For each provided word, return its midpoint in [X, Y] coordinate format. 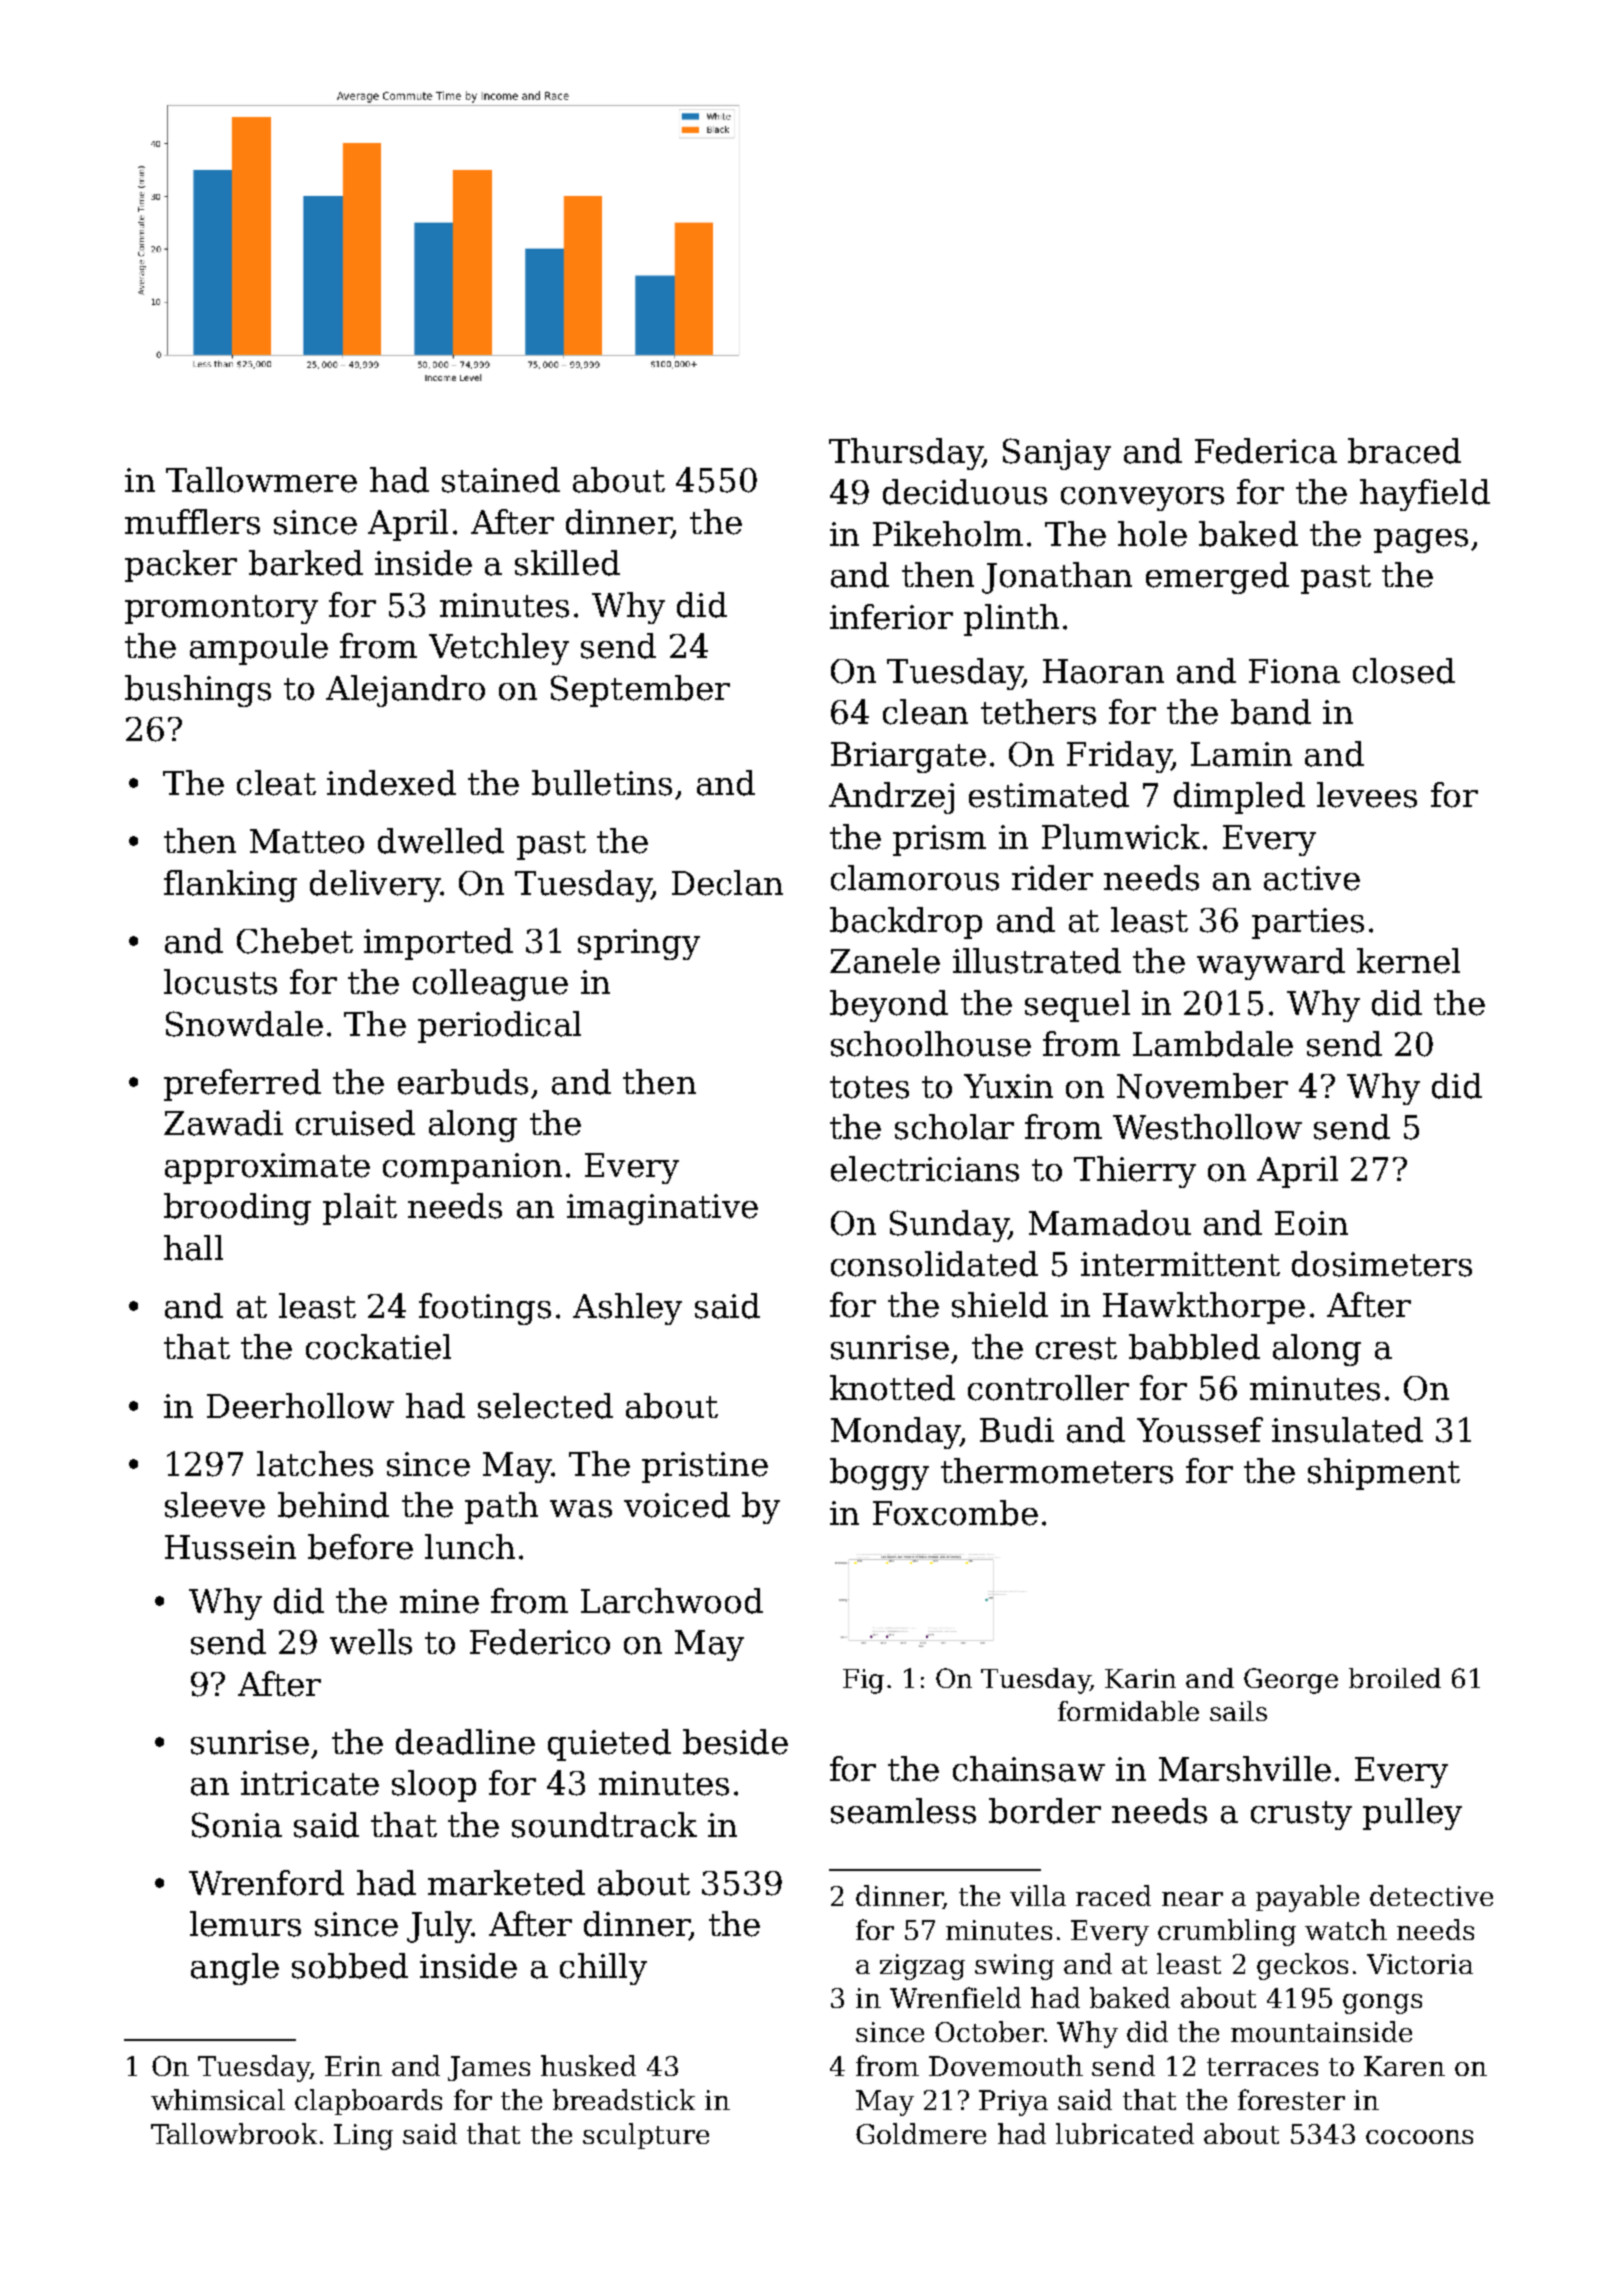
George [1291, 1681]
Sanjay [1057, 454]
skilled [567, 563]
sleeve [215, 1505]
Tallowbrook [234, 2133]
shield [1000, 1305]
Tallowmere [261, 480]
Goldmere [921, 2133]
